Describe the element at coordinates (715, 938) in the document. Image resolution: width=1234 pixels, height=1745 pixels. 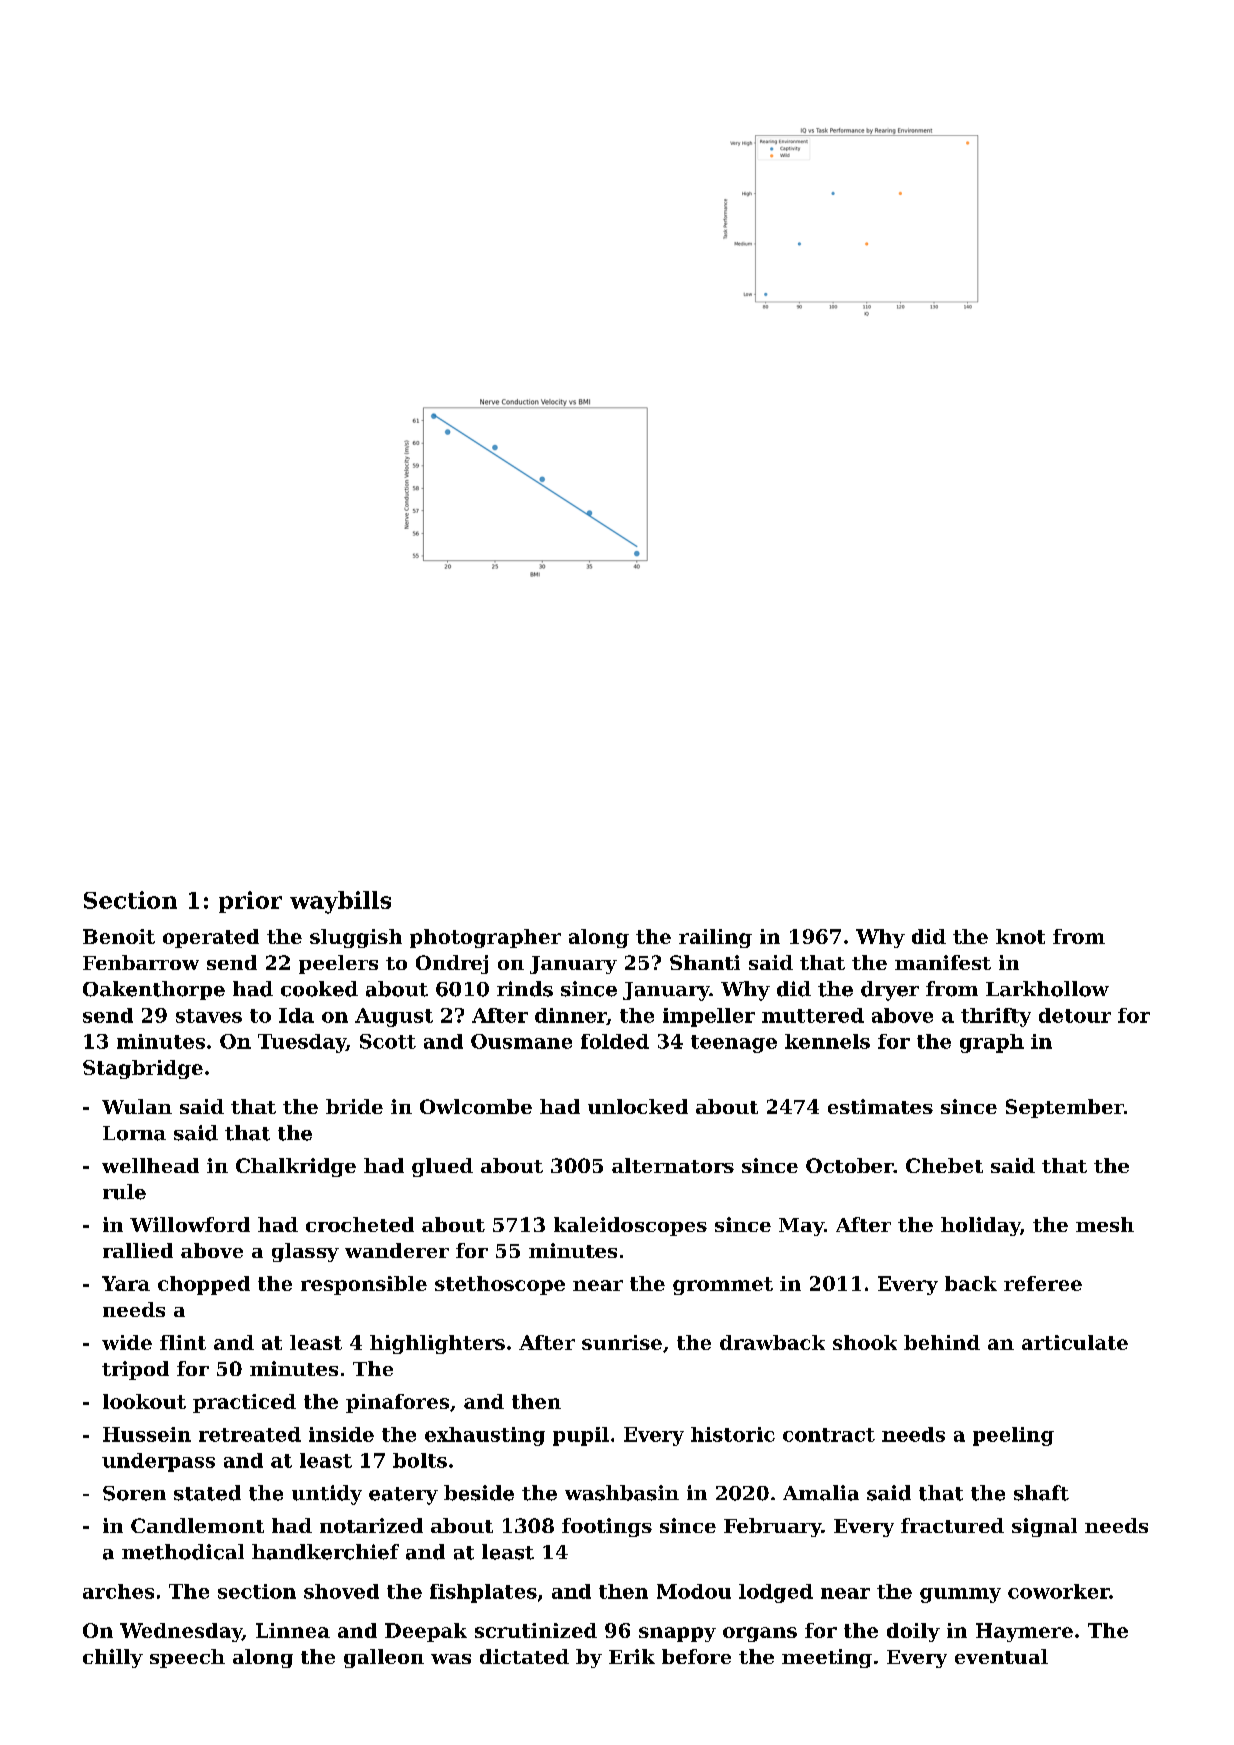
I see `railing` at that location.
